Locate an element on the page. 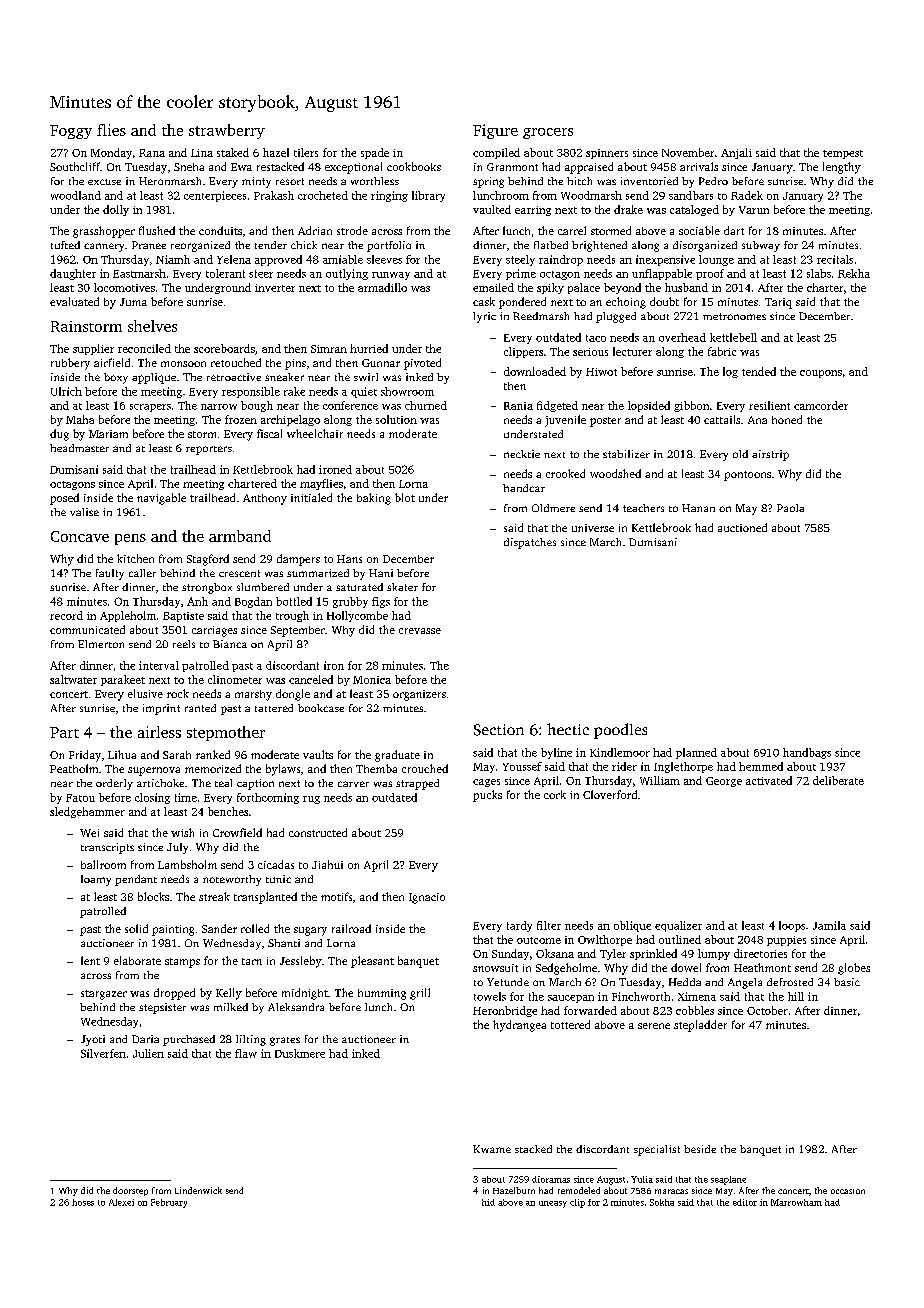 This page has height=1308, width=924. carver is located at coordinates (353, 784).
